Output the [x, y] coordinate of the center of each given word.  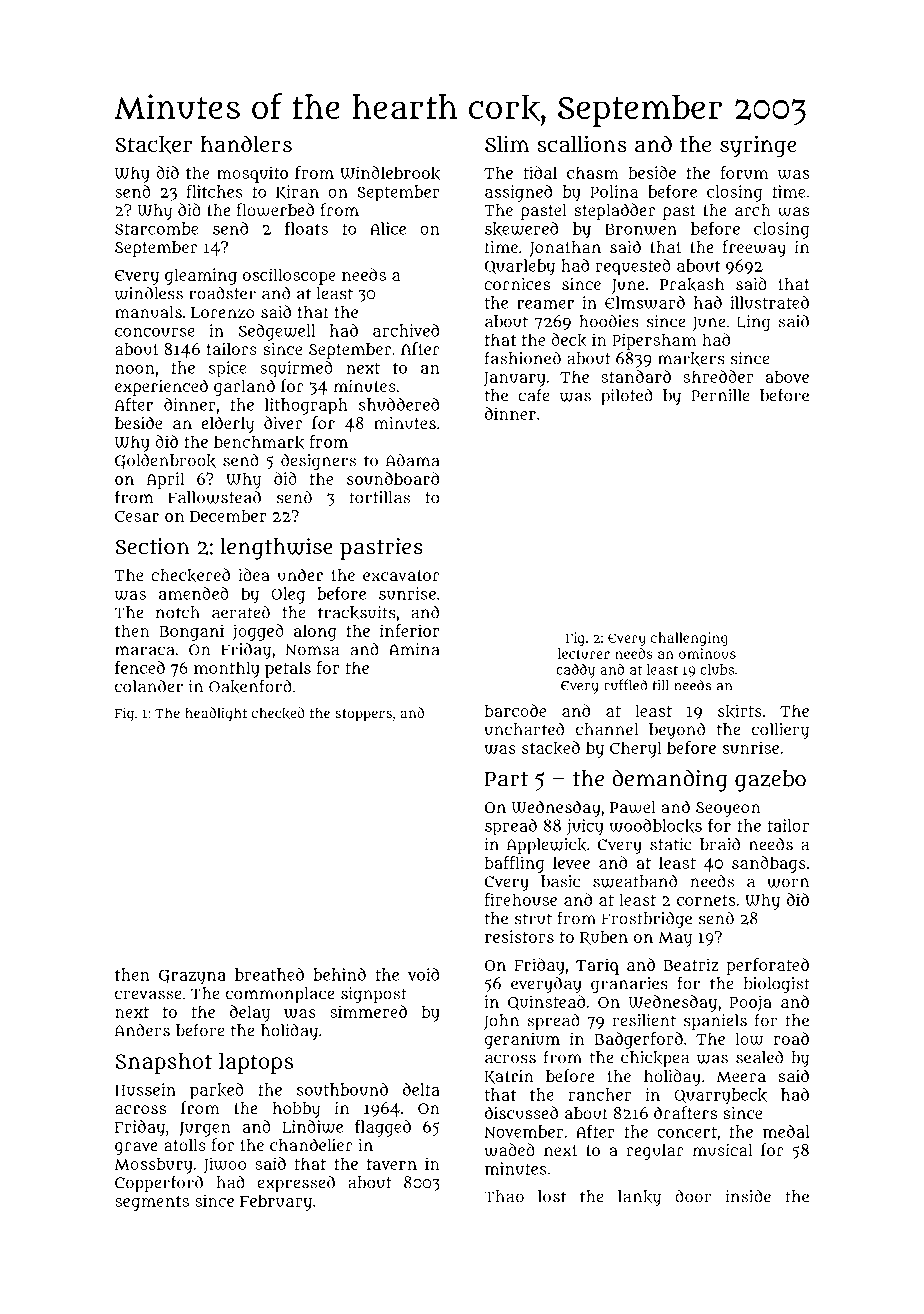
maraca [144, 651]
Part [506, 779]
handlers [246, 143]
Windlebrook [390, 173]
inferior [410, 630]
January [515, 379]
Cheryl [636, 749]
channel [607, 729]
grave [136, 1148]
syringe [758, 146]
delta [421, 1089]
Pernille [720, 395]
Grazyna [192, 977]
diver [283, 422]
